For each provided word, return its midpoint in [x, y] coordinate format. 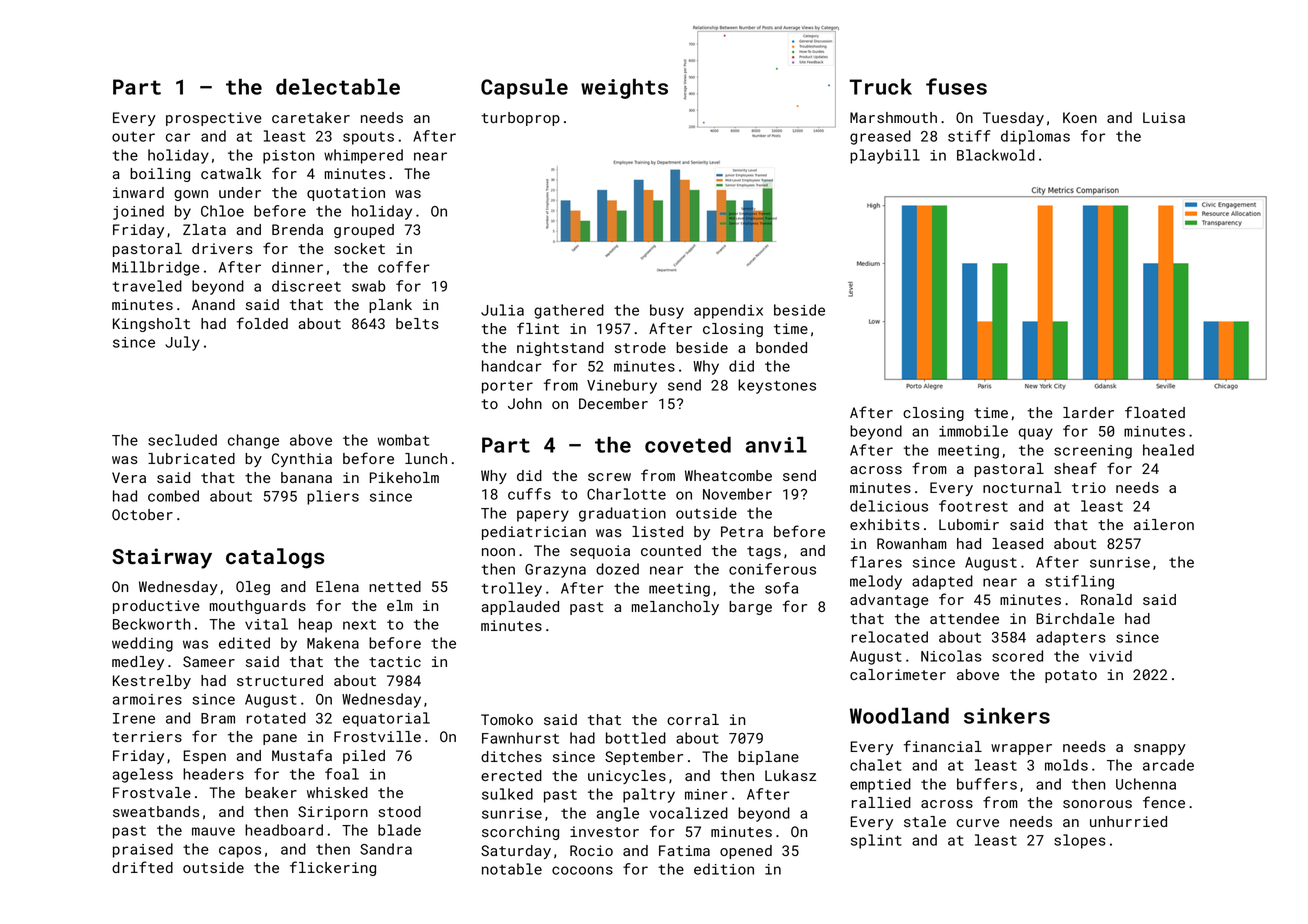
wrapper [1021, 749]
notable [512, 869]
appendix [728, 311]
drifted [142, 867]
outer [133, 137]
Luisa [1164, 117]
